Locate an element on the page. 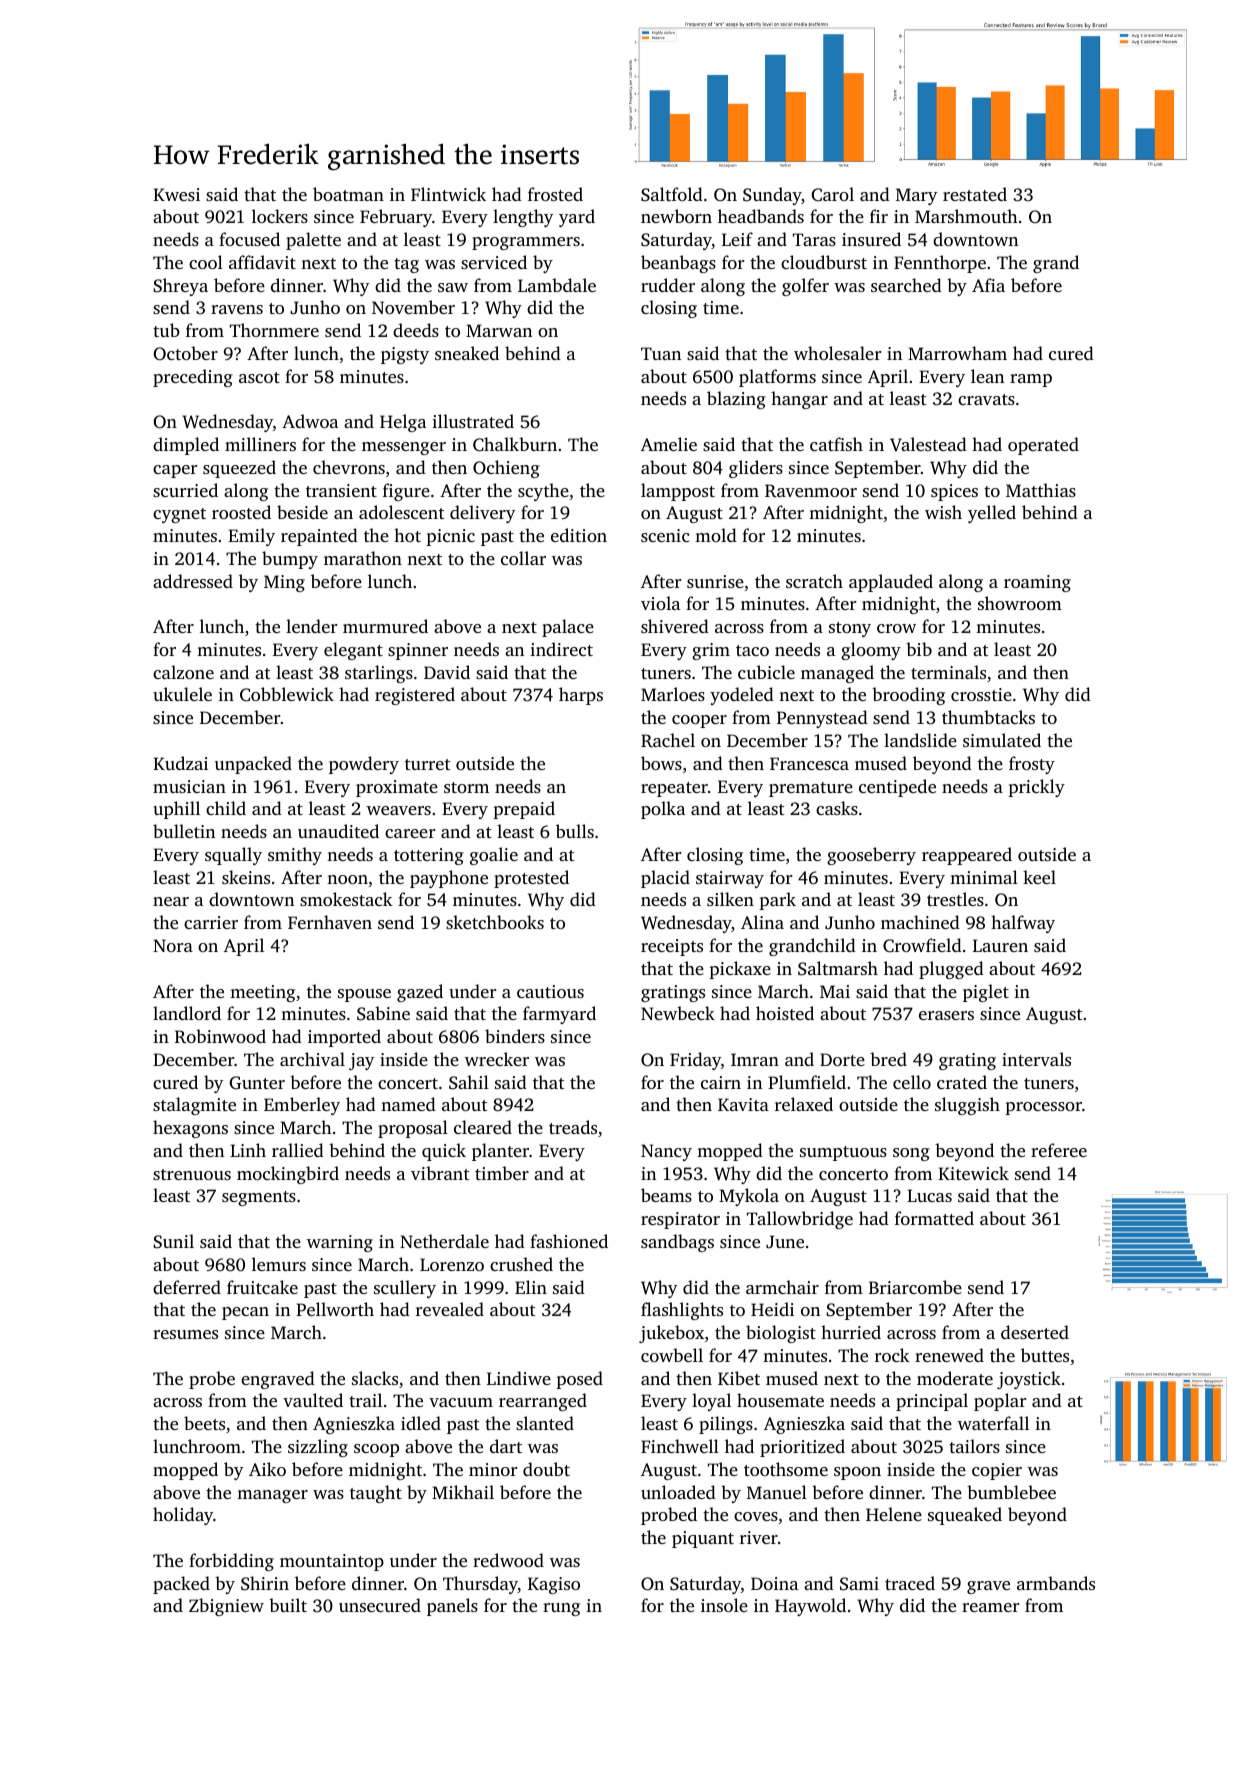 The image size is (1250, 1767). crosstie is located at coordinates (981, 694).
